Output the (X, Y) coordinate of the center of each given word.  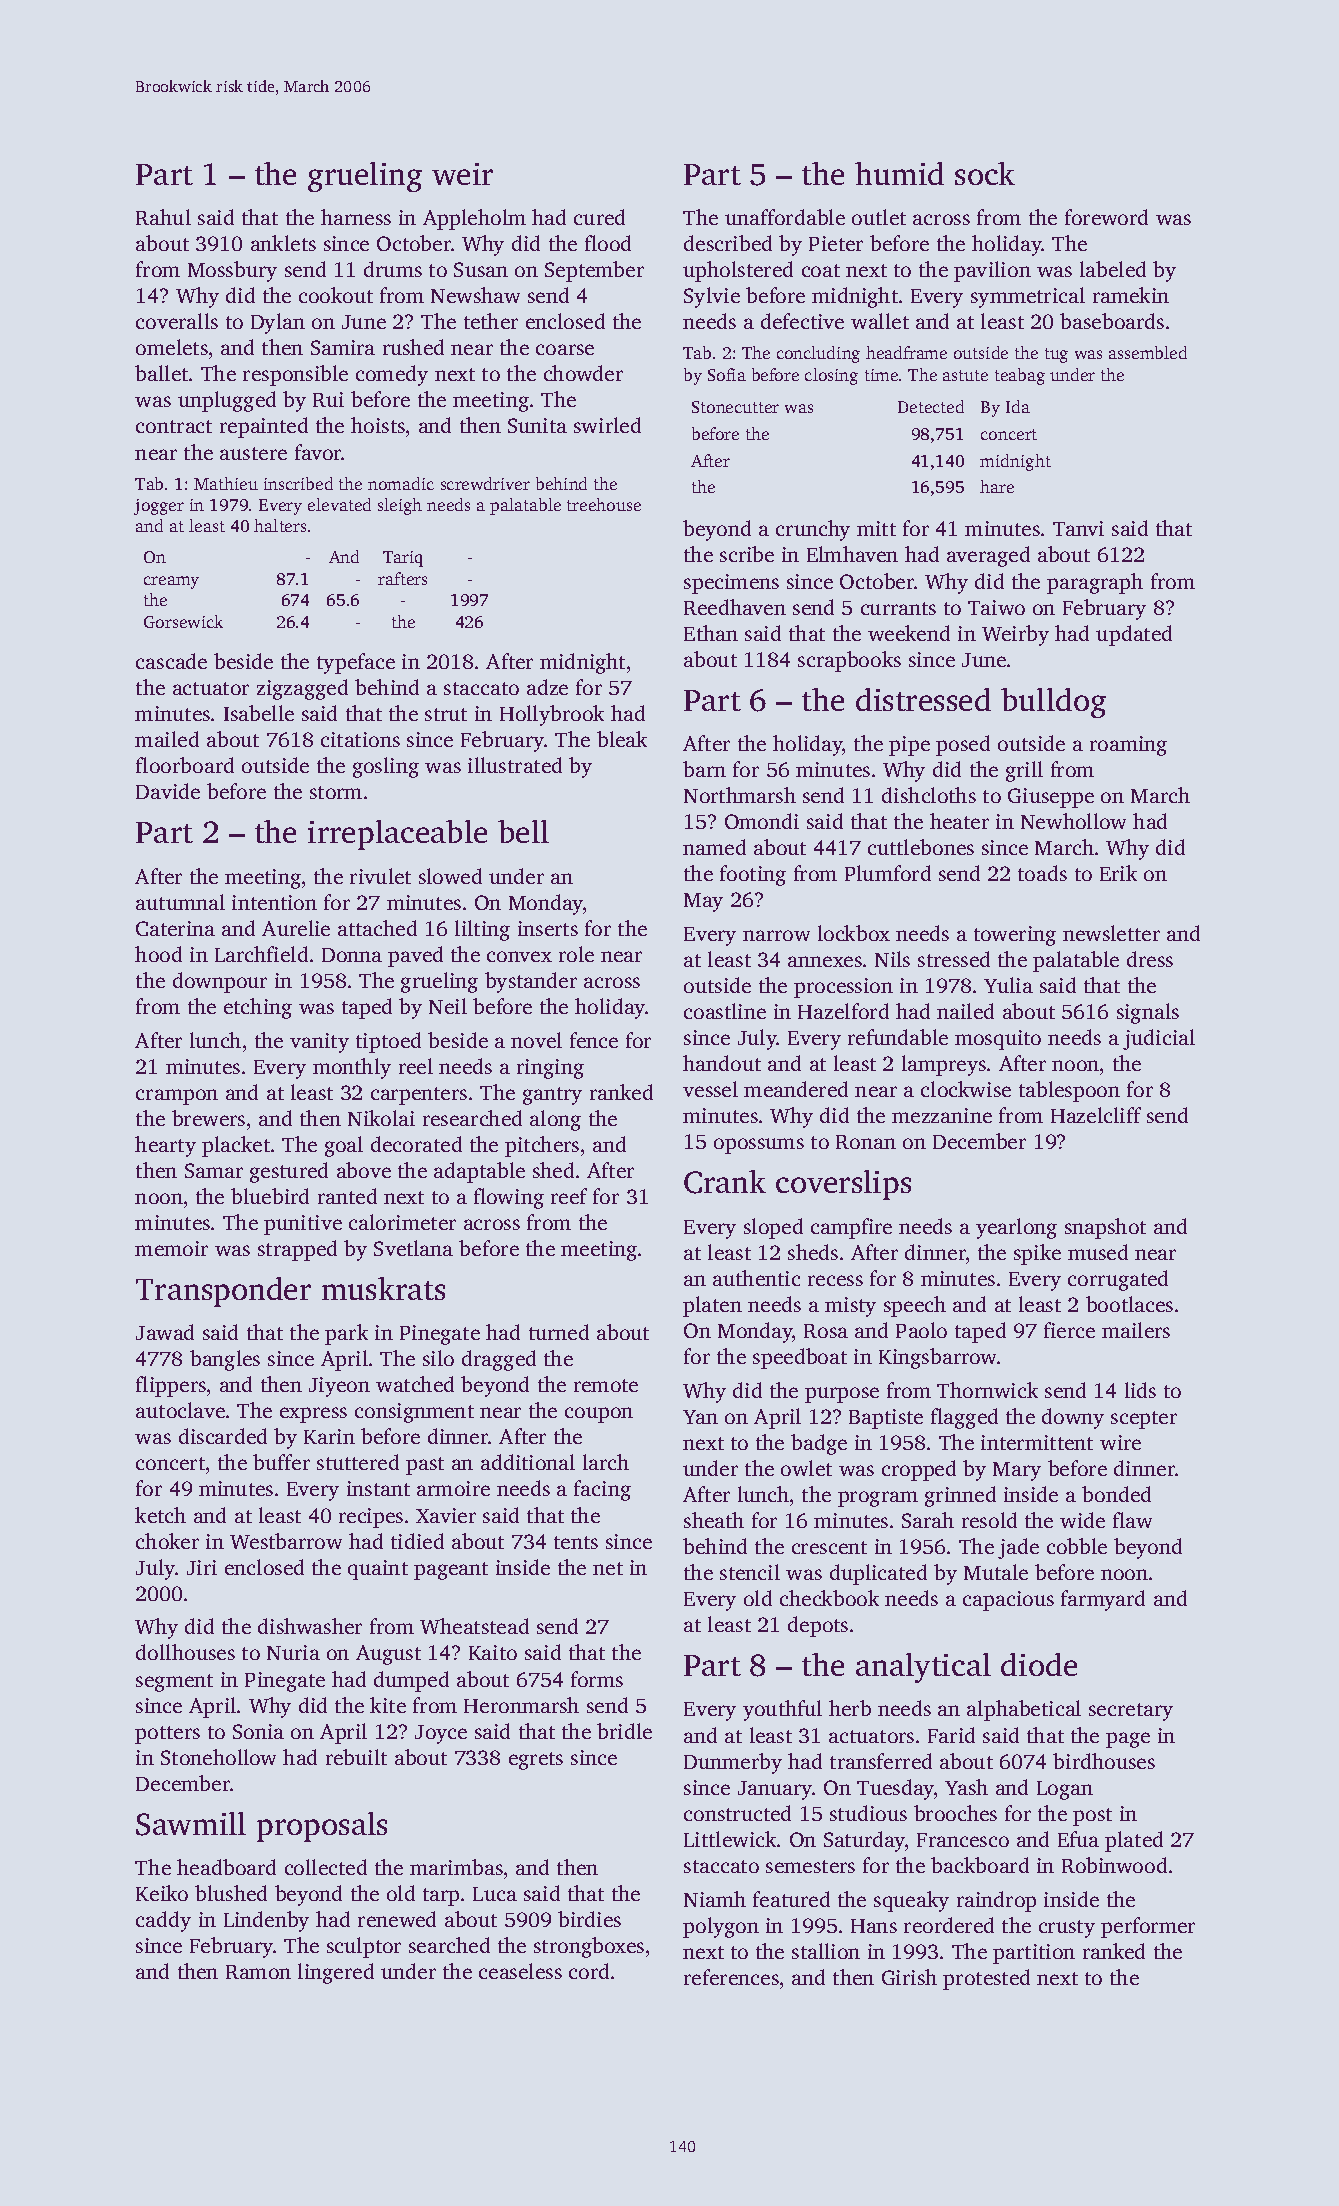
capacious (1008, 1601)
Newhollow (1073, 821)
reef (569, 1196)
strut (446, 714)
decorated (416, 1144)
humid (899, 173)
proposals (322, 1827)
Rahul (163, 217)
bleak (622, 739)
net (608, 1568)
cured (599, 217)
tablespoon (1069, 1091)
